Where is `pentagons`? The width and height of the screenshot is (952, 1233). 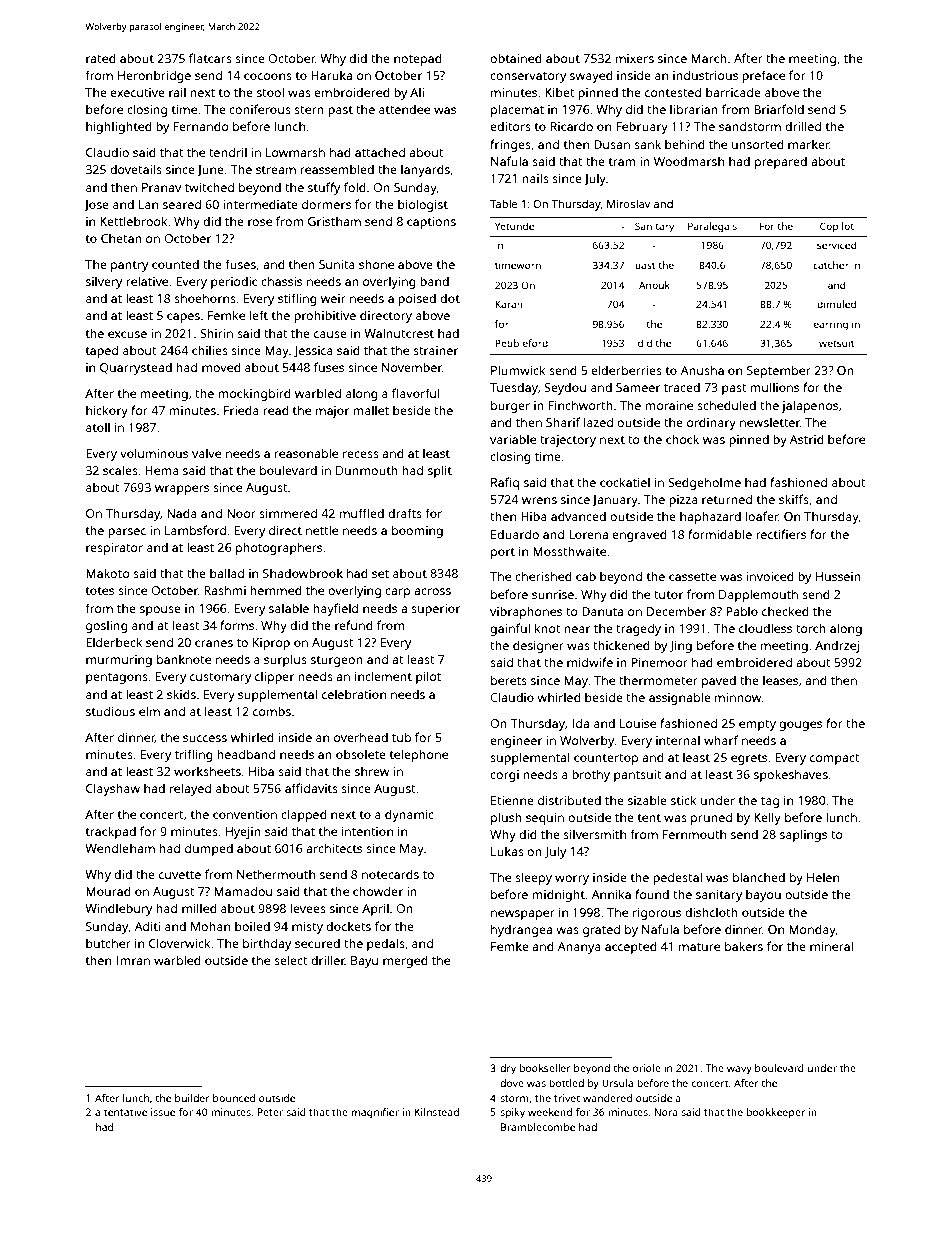
pentagons is located at coordinates (117, 678).
